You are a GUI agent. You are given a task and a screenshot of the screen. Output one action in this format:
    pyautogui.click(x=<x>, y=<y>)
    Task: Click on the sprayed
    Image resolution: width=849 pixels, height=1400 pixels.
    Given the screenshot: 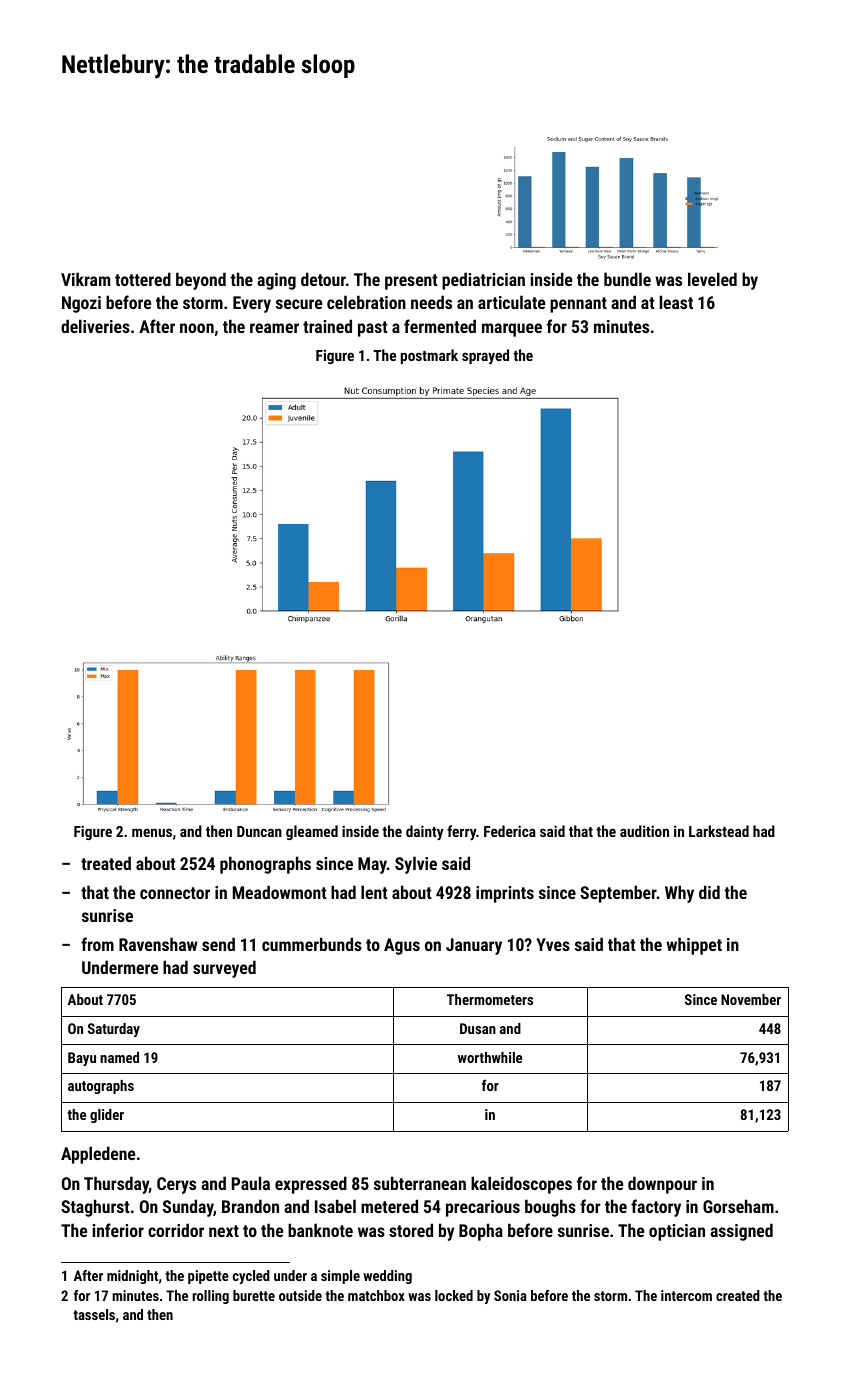 What is the action you would take?
    pyautogui.click(x=485, y=356)
